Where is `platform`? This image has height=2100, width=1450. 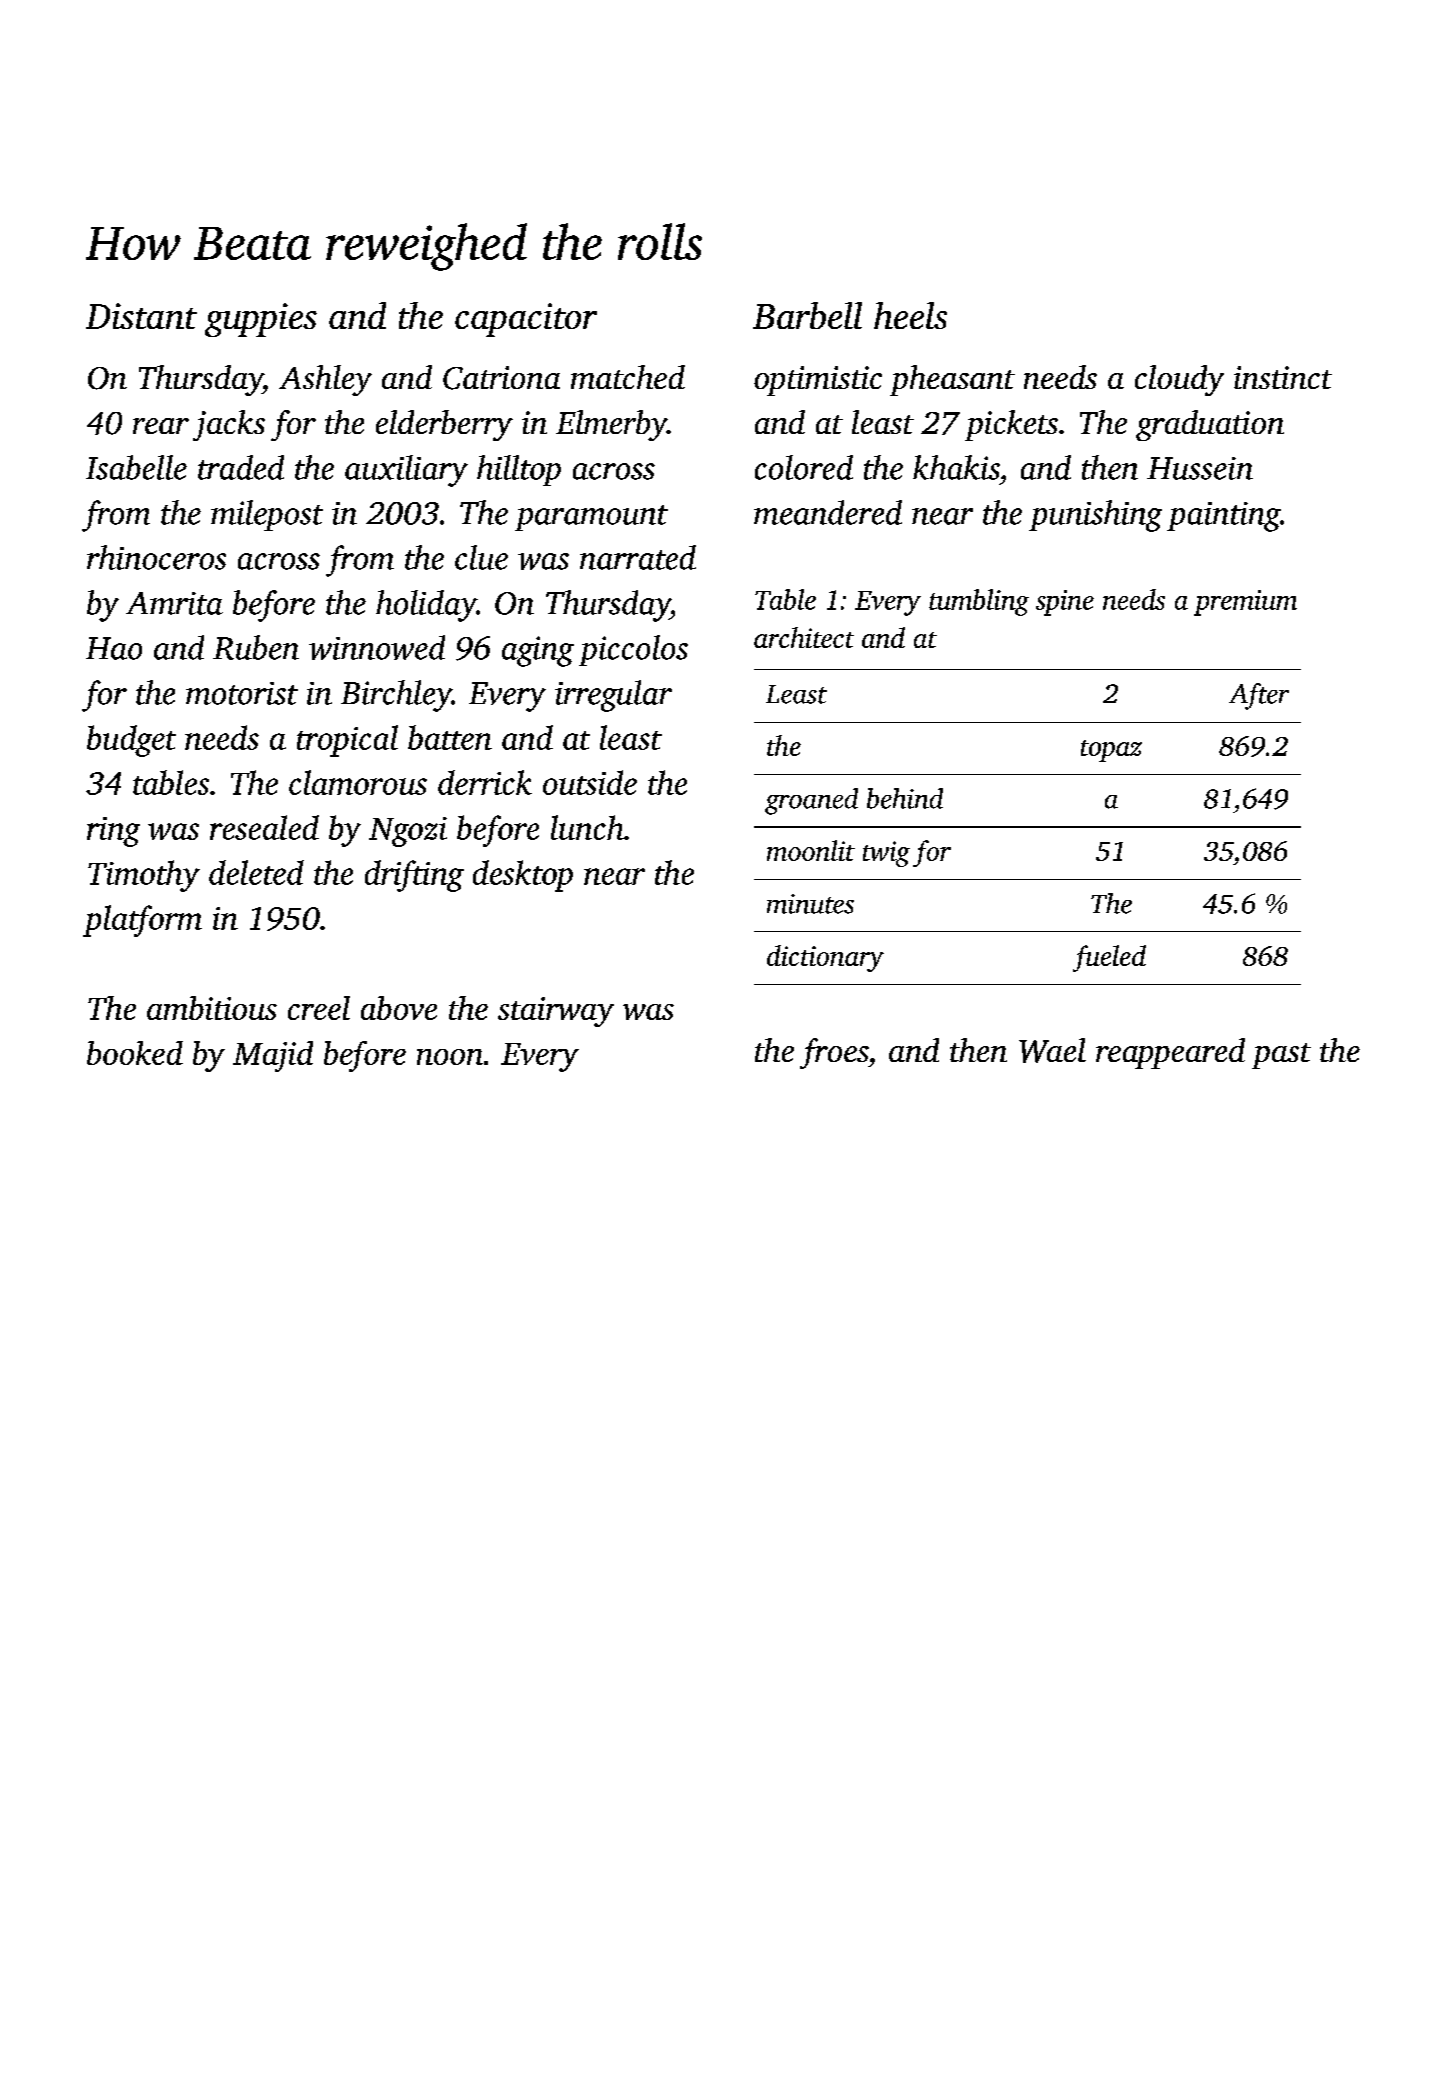 platform is located at coordinates (142, 921).
